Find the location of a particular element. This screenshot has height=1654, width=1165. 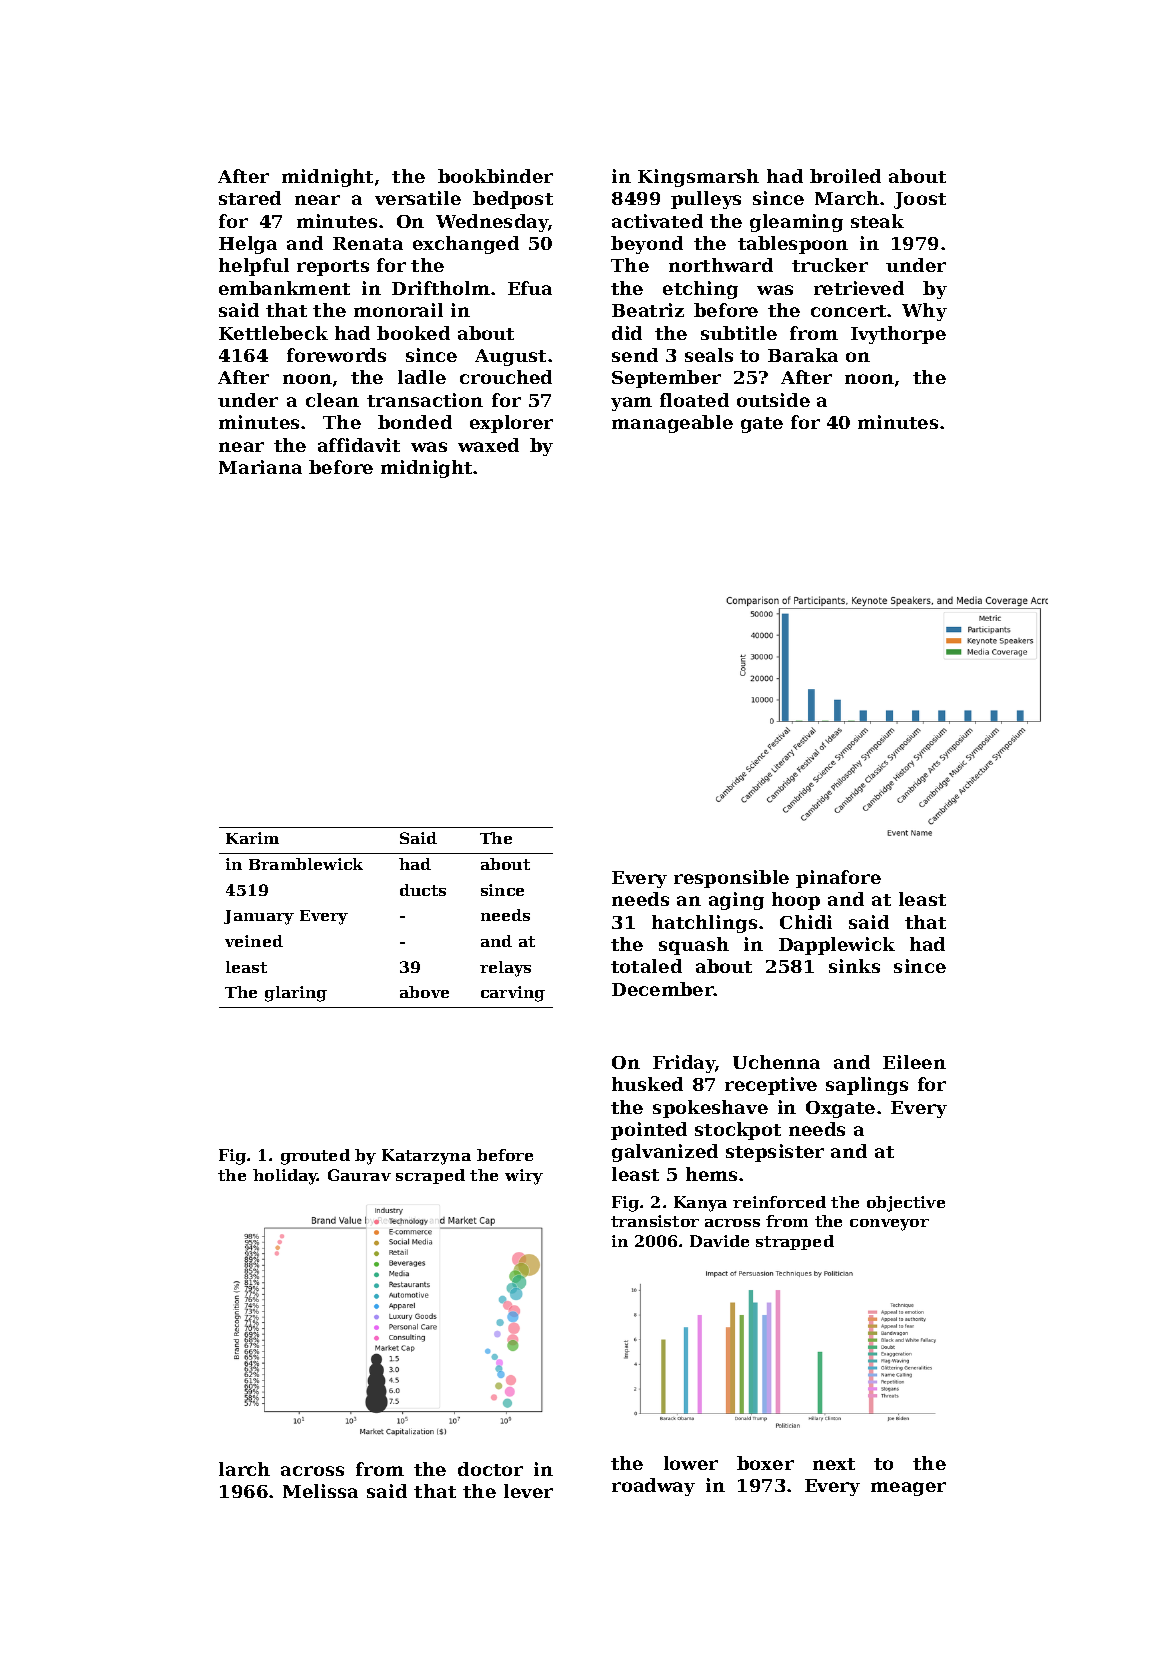

Bramblewick is located at coordinates (306, 864).
